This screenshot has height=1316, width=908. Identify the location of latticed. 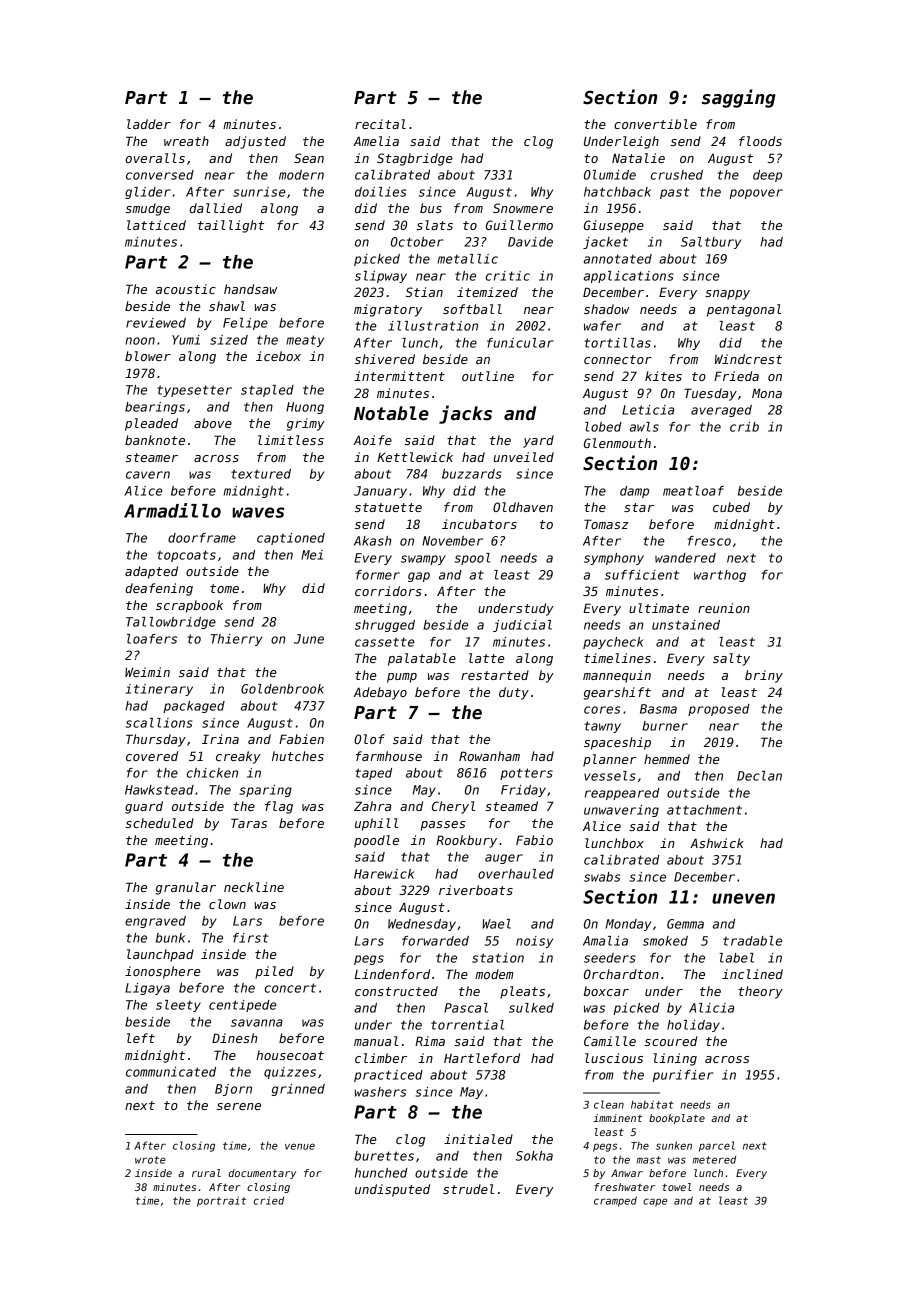
(156, 225).
